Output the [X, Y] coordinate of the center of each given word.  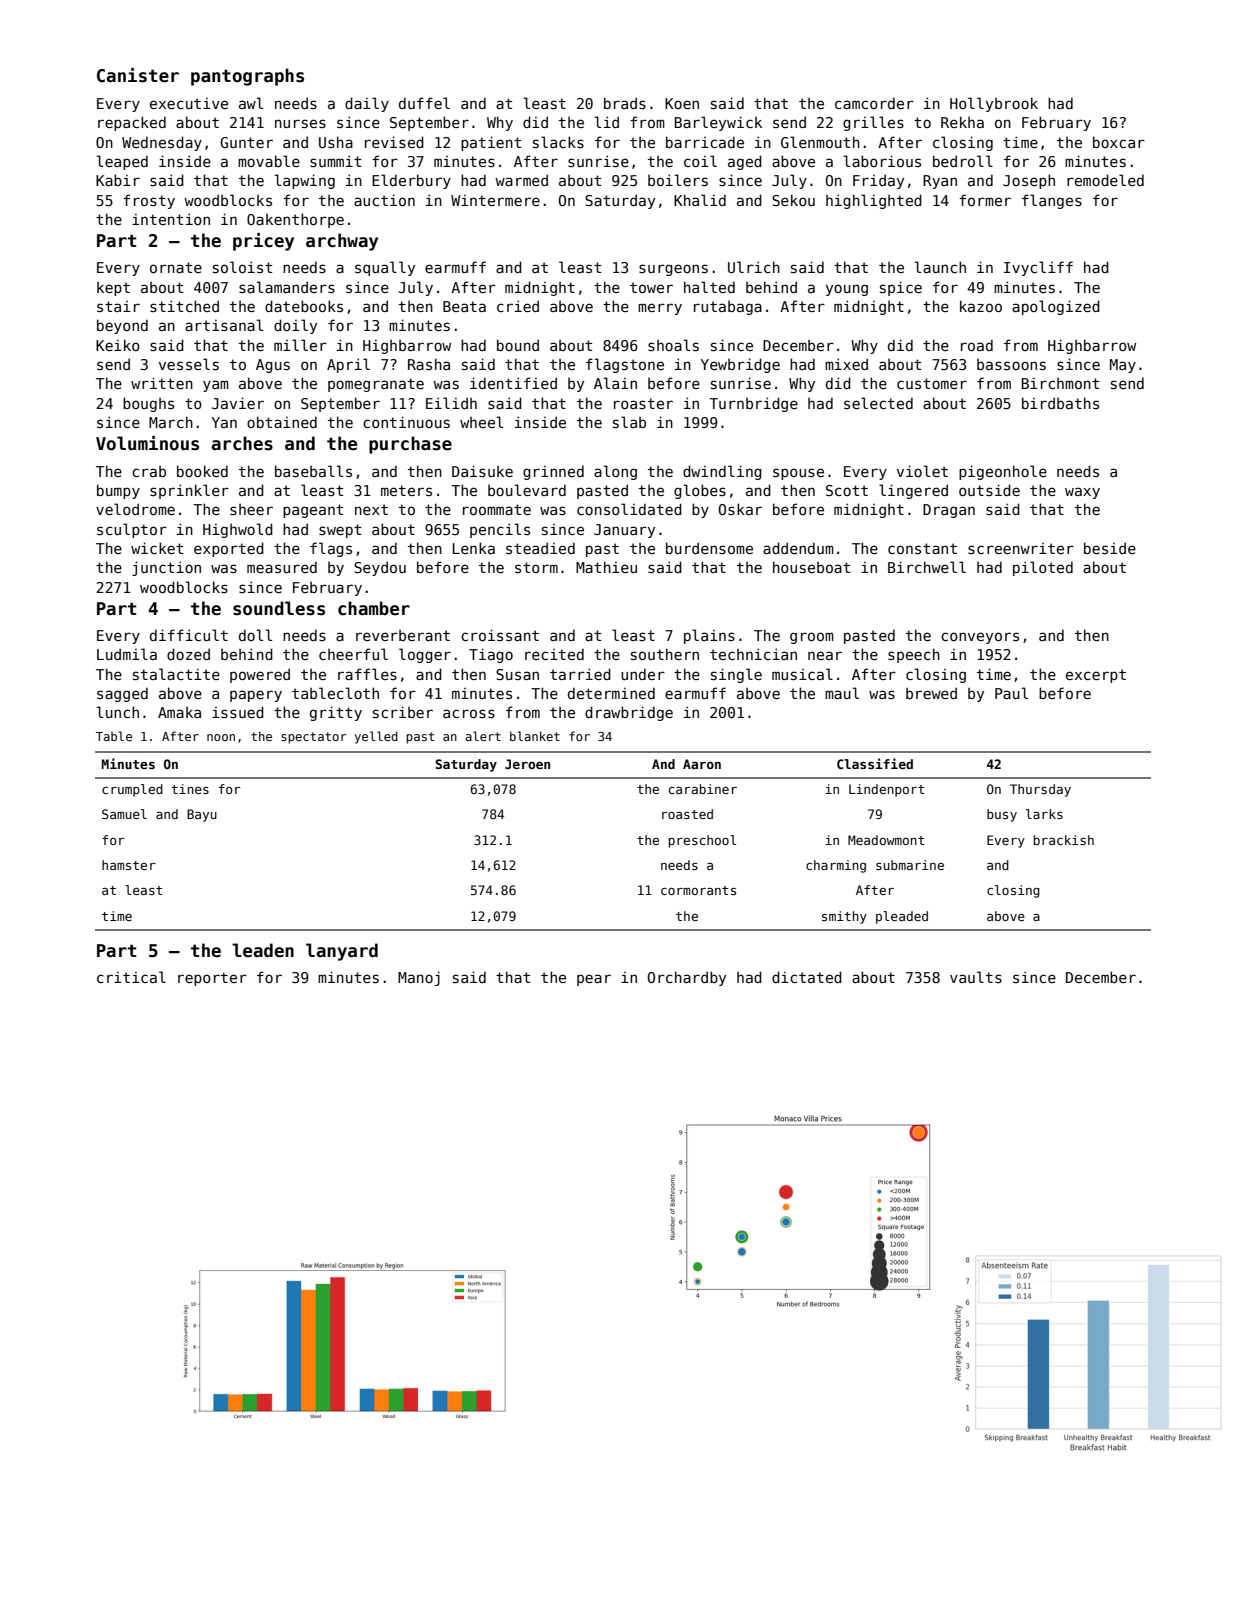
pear [594, 980]
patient [491, 143]
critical [131, 977]
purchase [410, 445]
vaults [976, 977]
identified [513, 383]
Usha [336, 142]
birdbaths [1060, 403]
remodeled [1105, 180]
